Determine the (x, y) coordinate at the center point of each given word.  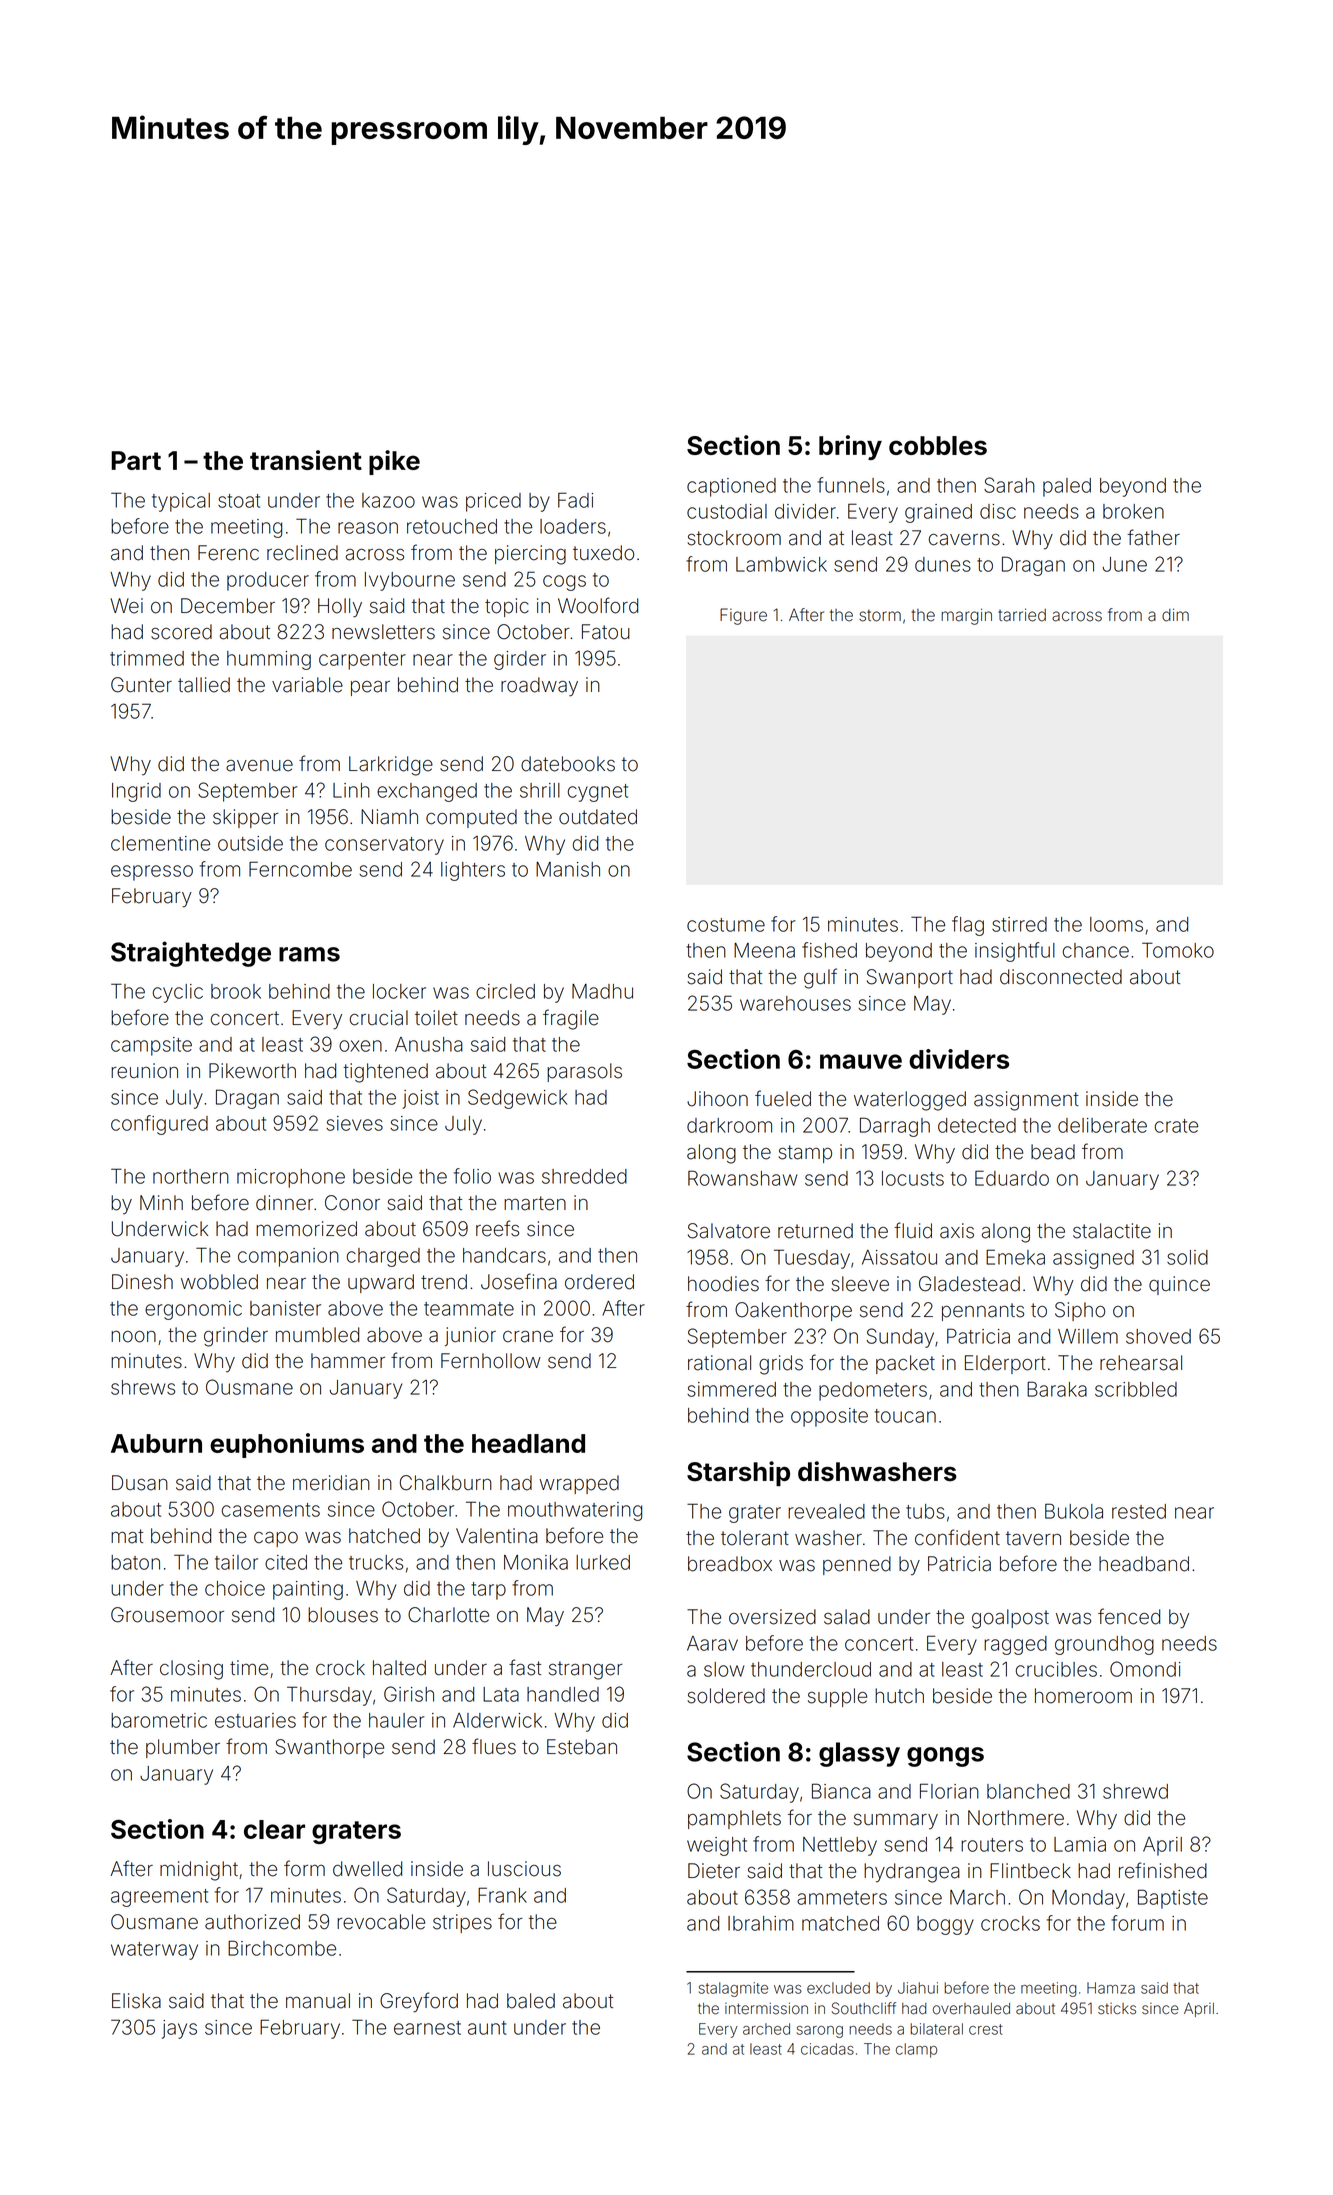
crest (986, 2029)
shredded (584, 1176)
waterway (154, 1951)
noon (133, 1337)
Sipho (1080, 1311)
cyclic (178, 993)
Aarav (712, 1643)
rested (1139, 1511)
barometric (159, 1720)
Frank (502, 1895)
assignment (1026, 1101)
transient (306, 460)
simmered (731, 1389)
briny (850, 447)
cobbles (938, 445)
